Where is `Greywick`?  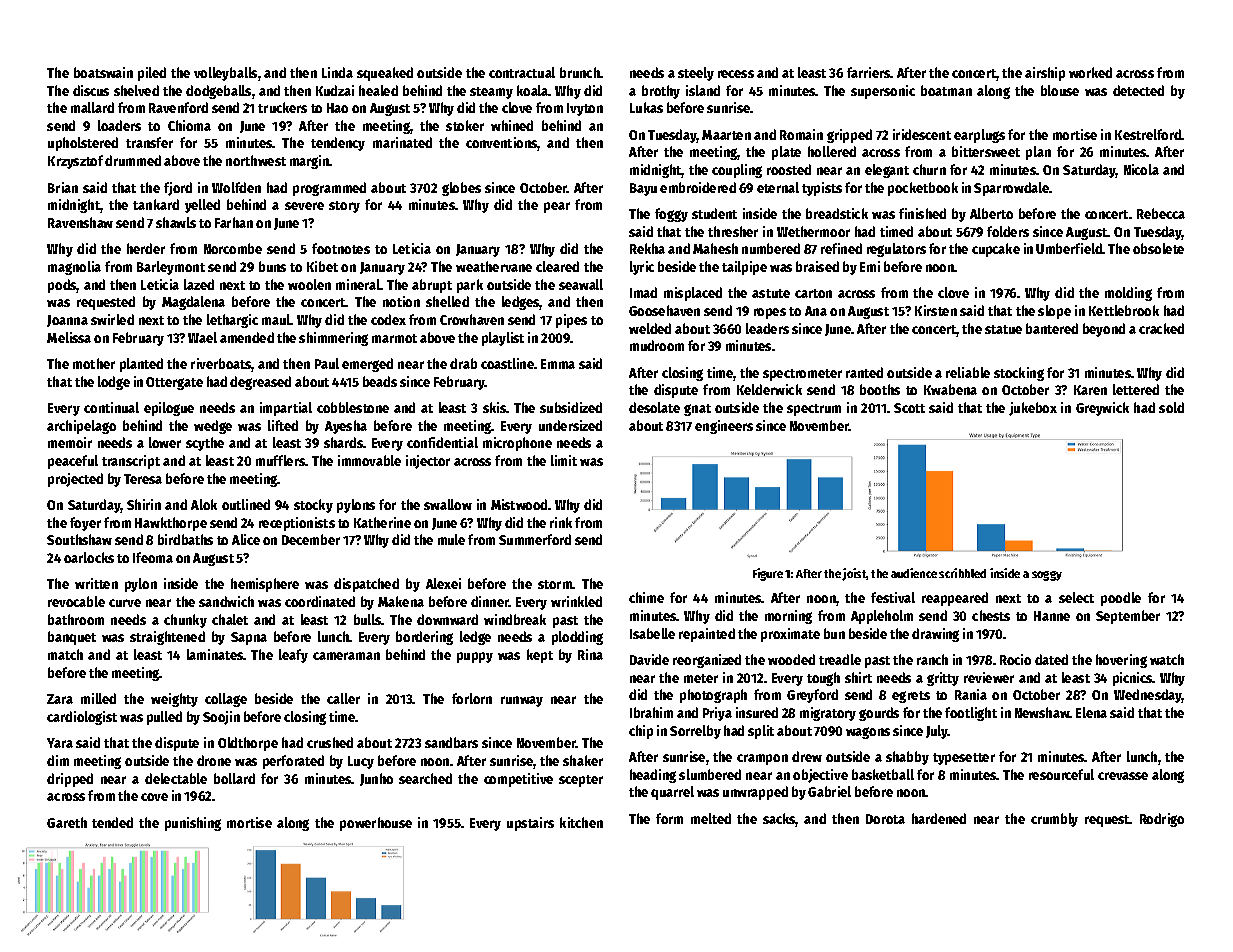
Greywick is located at coordinates (1102, 409).
